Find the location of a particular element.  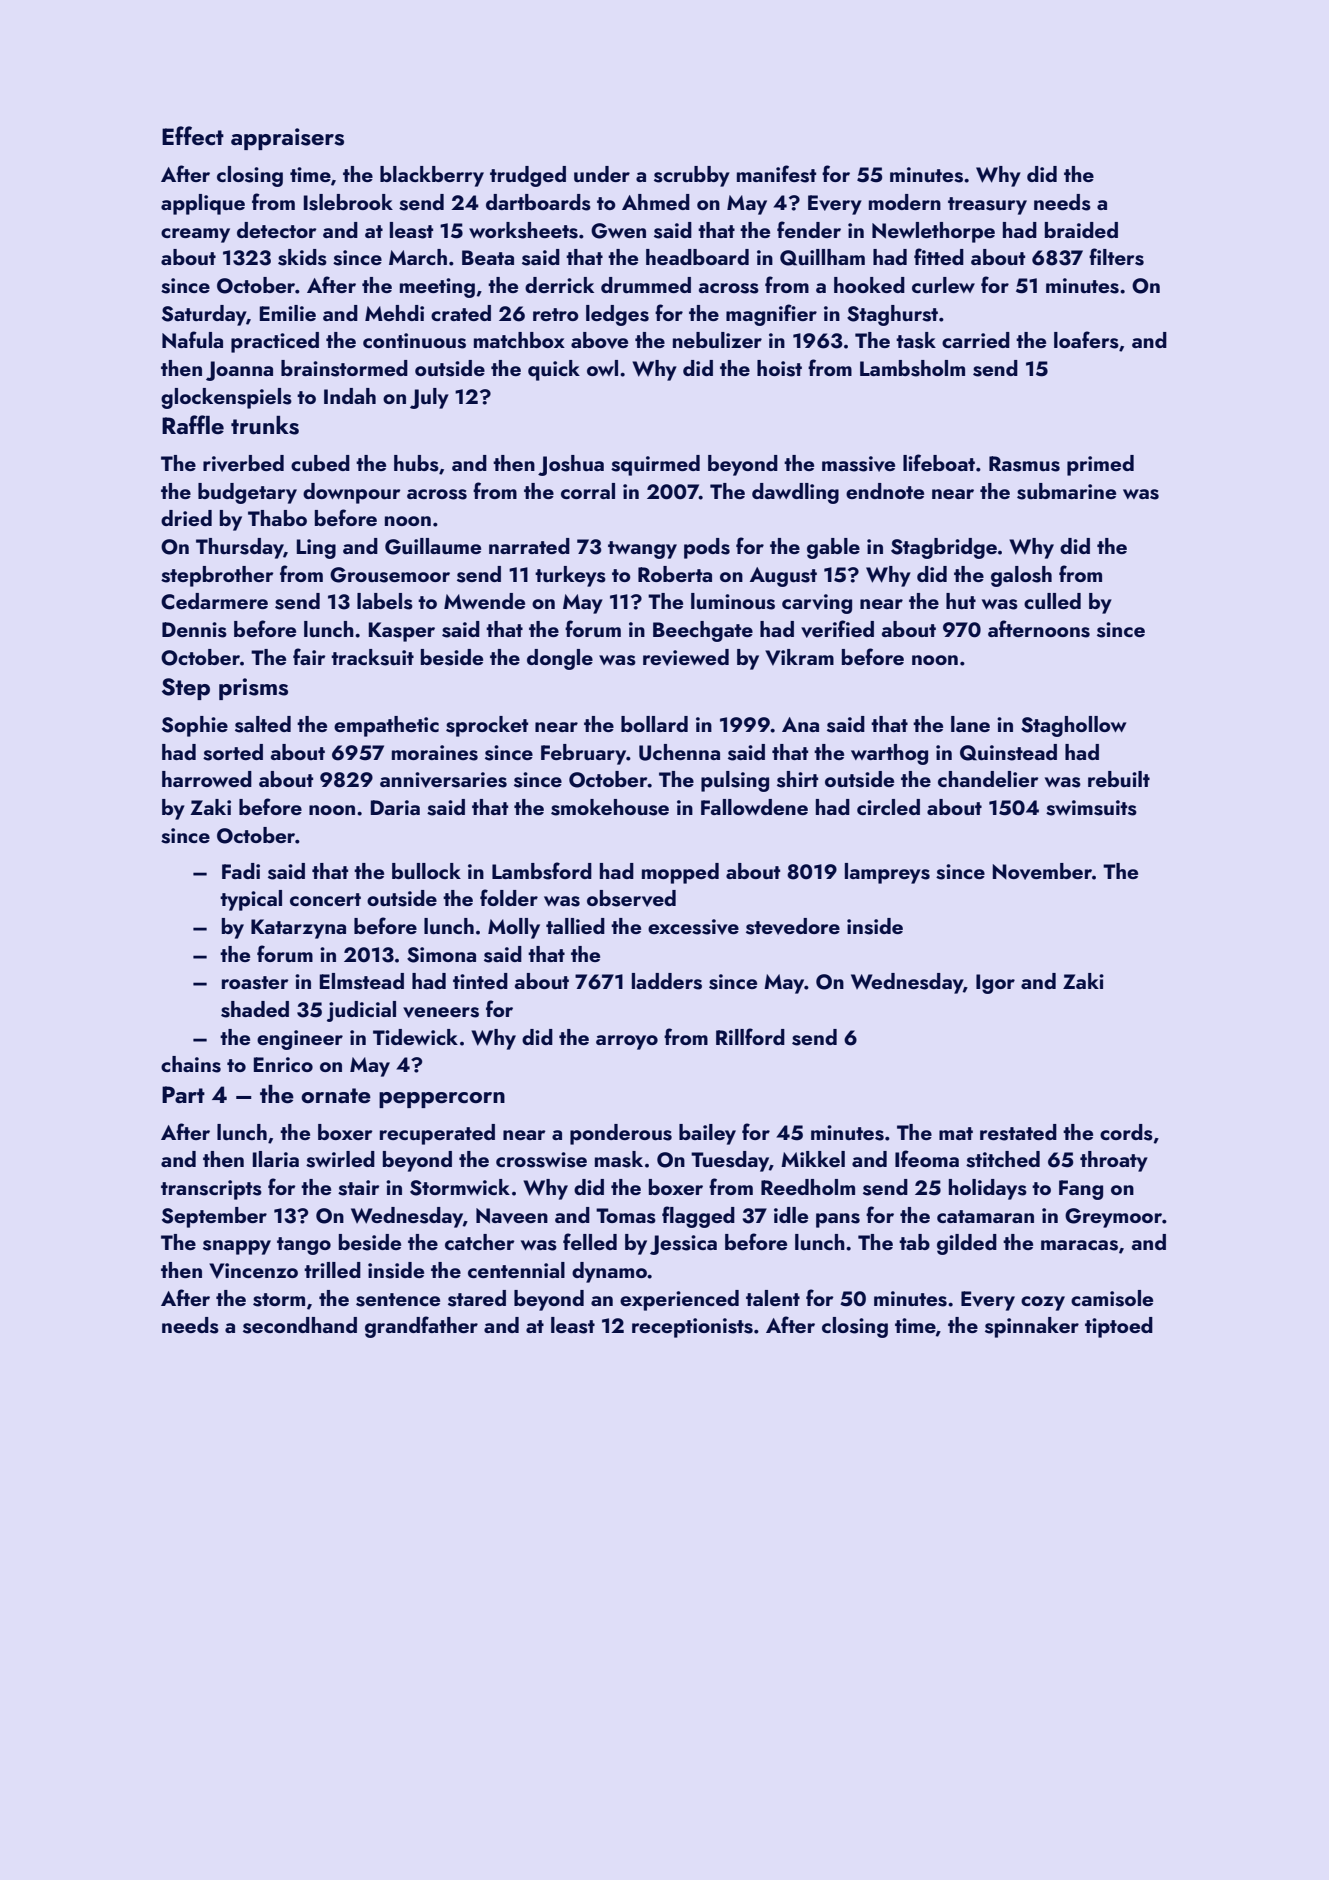

November is located at coordinates (1042, 871).
